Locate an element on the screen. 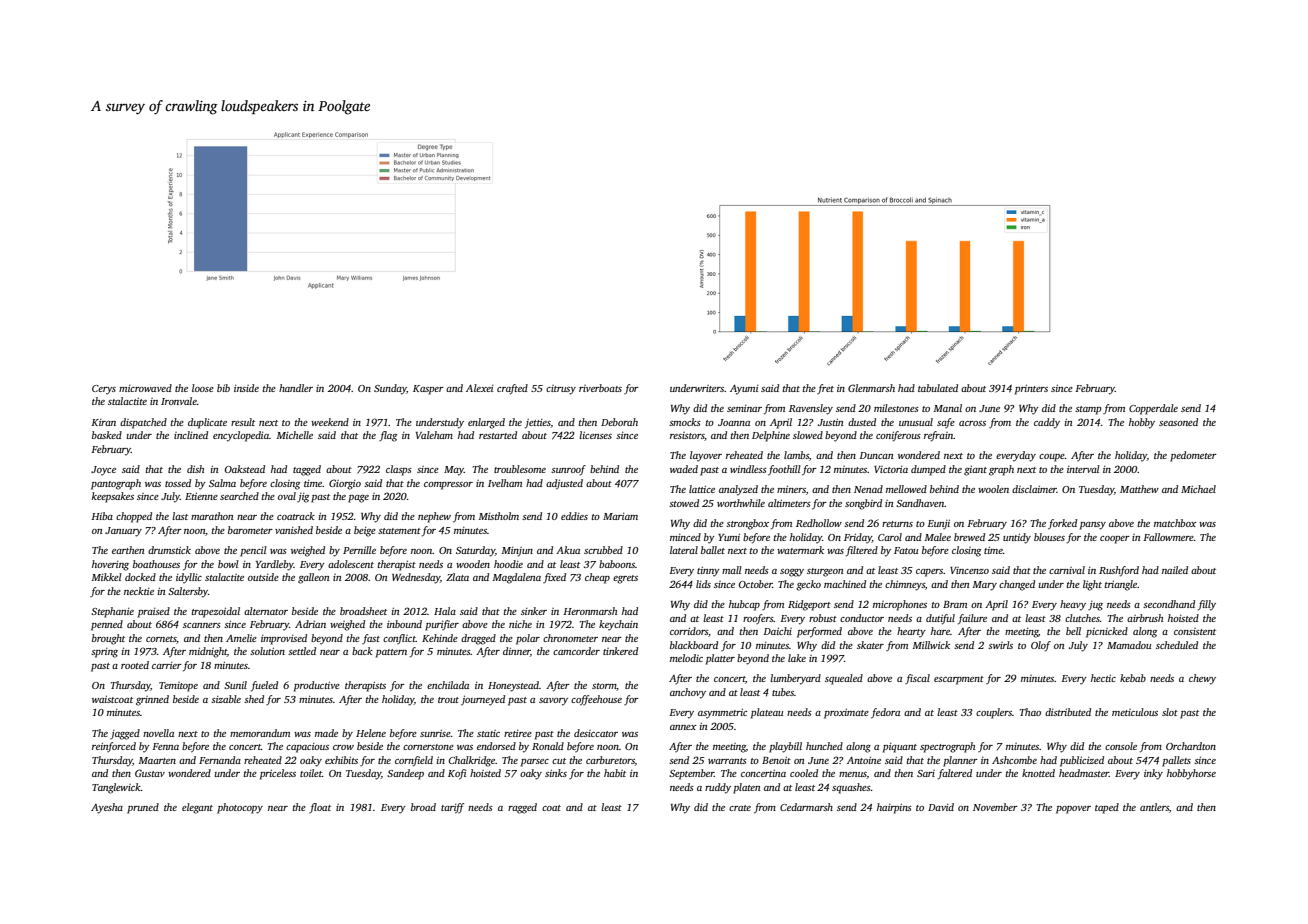  piquant is located at coordinates (900, 748).
